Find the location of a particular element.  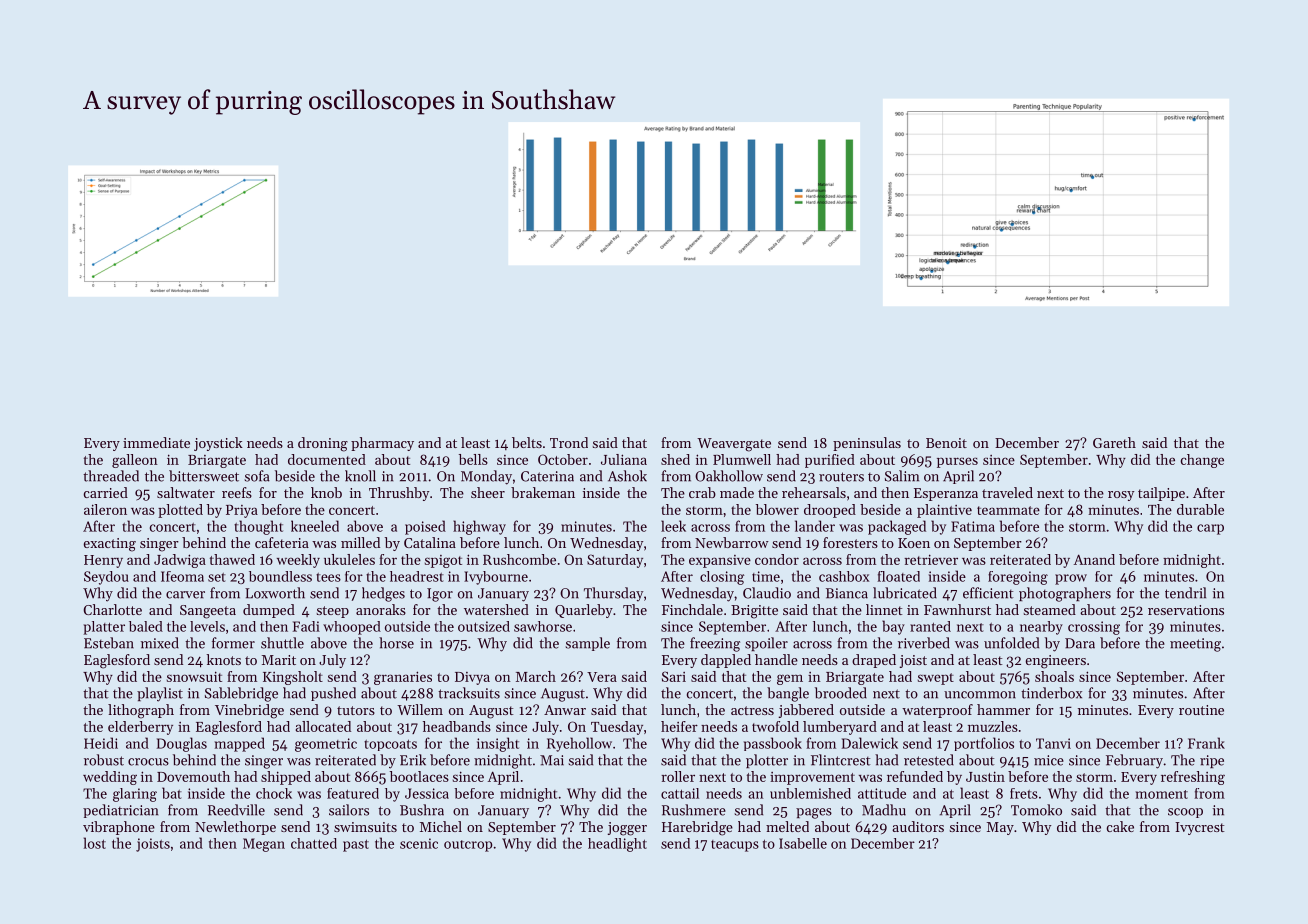

Fatima is located at coordinates (973, 526).
